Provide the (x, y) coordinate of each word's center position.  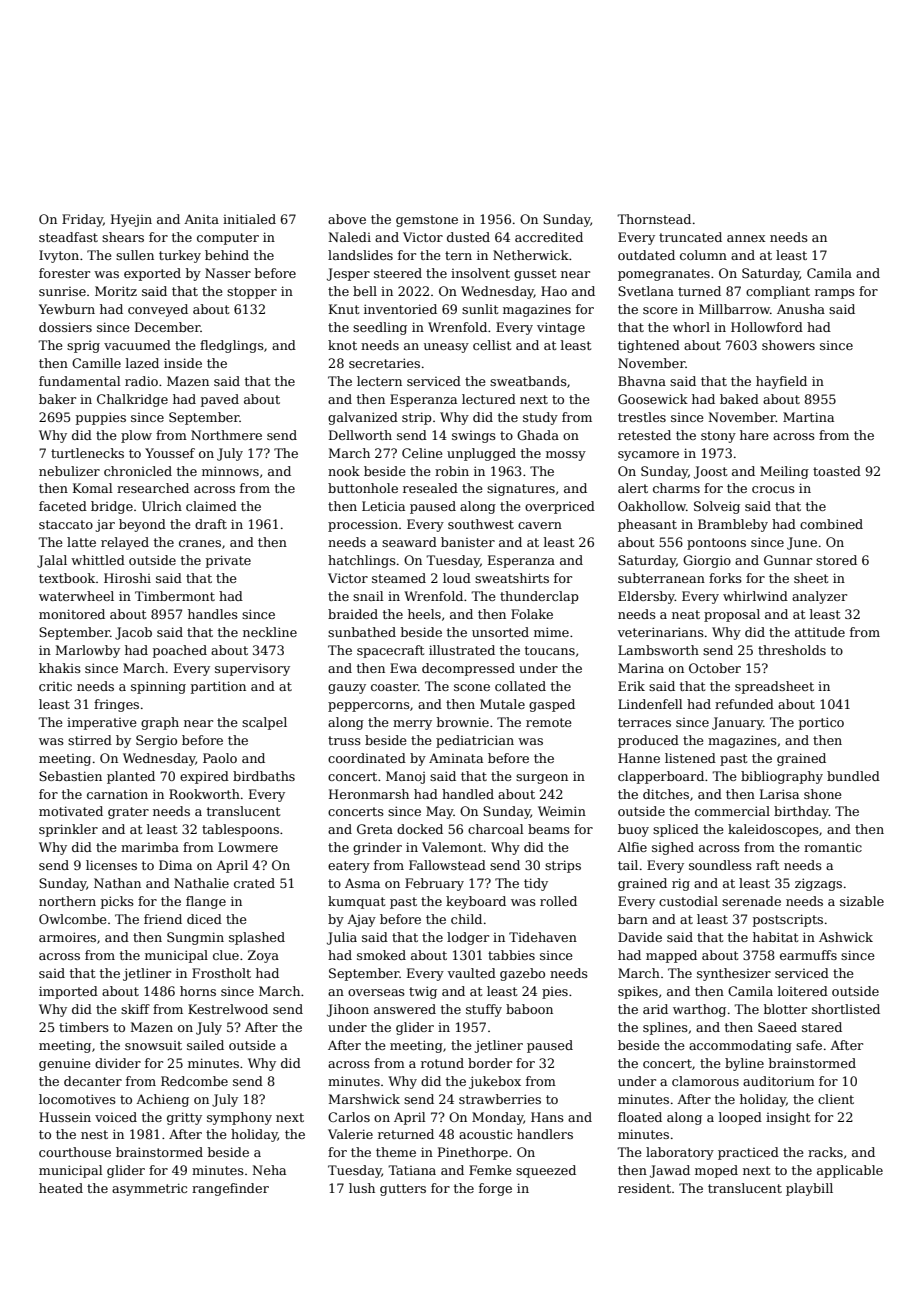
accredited (549, 237)
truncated (690, 237)
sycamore (648, 456)
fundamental (80, 381)
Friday (82, 220)
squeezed (546, 1171)
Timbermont (175, 596)
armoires (67, 937)
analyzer (819, 597)
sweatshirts (512, 578)
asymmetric (149, 1189)
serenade (751, 901)
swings (474, 437)
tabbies (511, 955)
